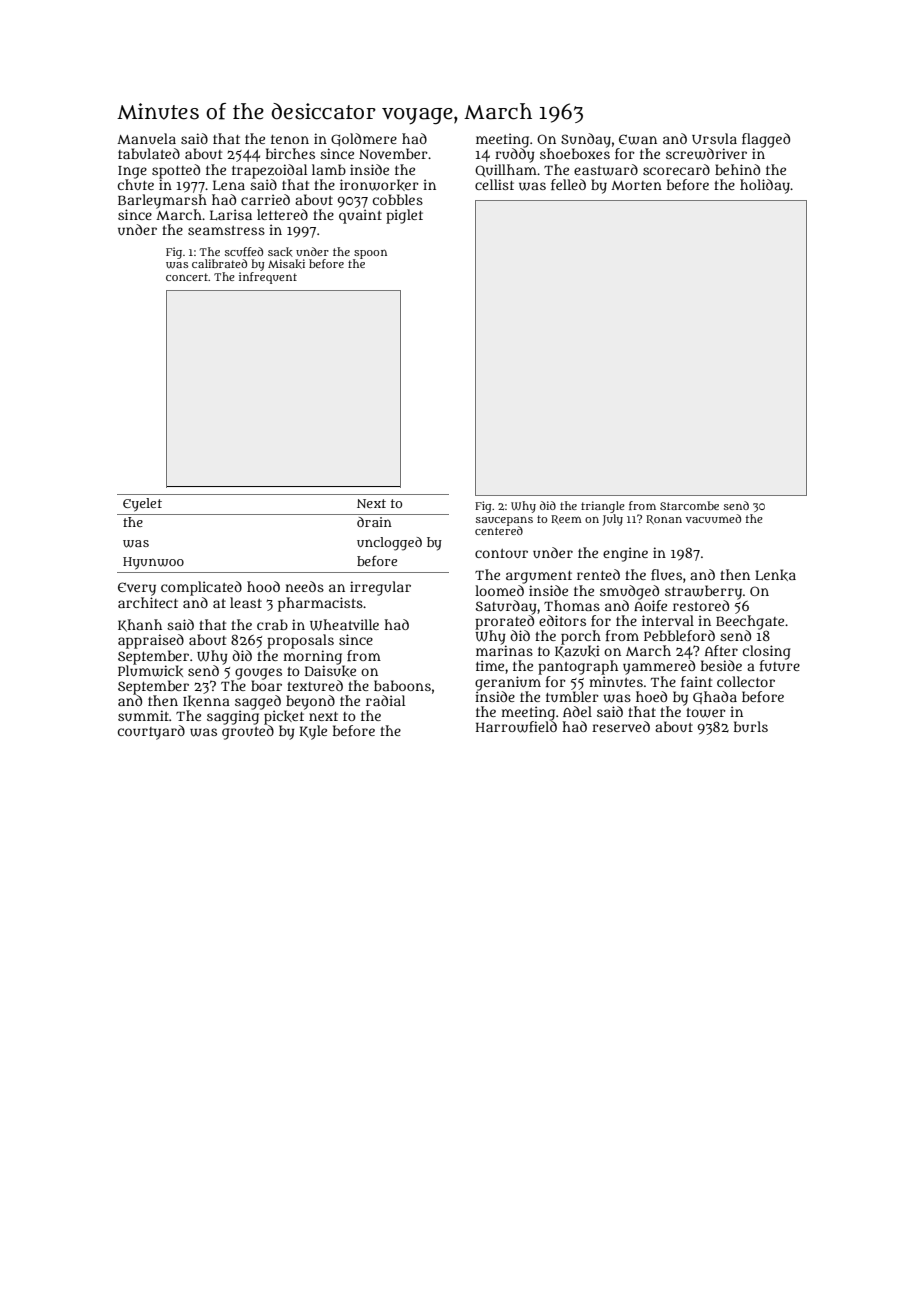 The height and width of the screenshot is (1308, 924). What do you see at coordinates (766, 652) in the screenshot?
I see `closing` at bounding box center [766, 652].
